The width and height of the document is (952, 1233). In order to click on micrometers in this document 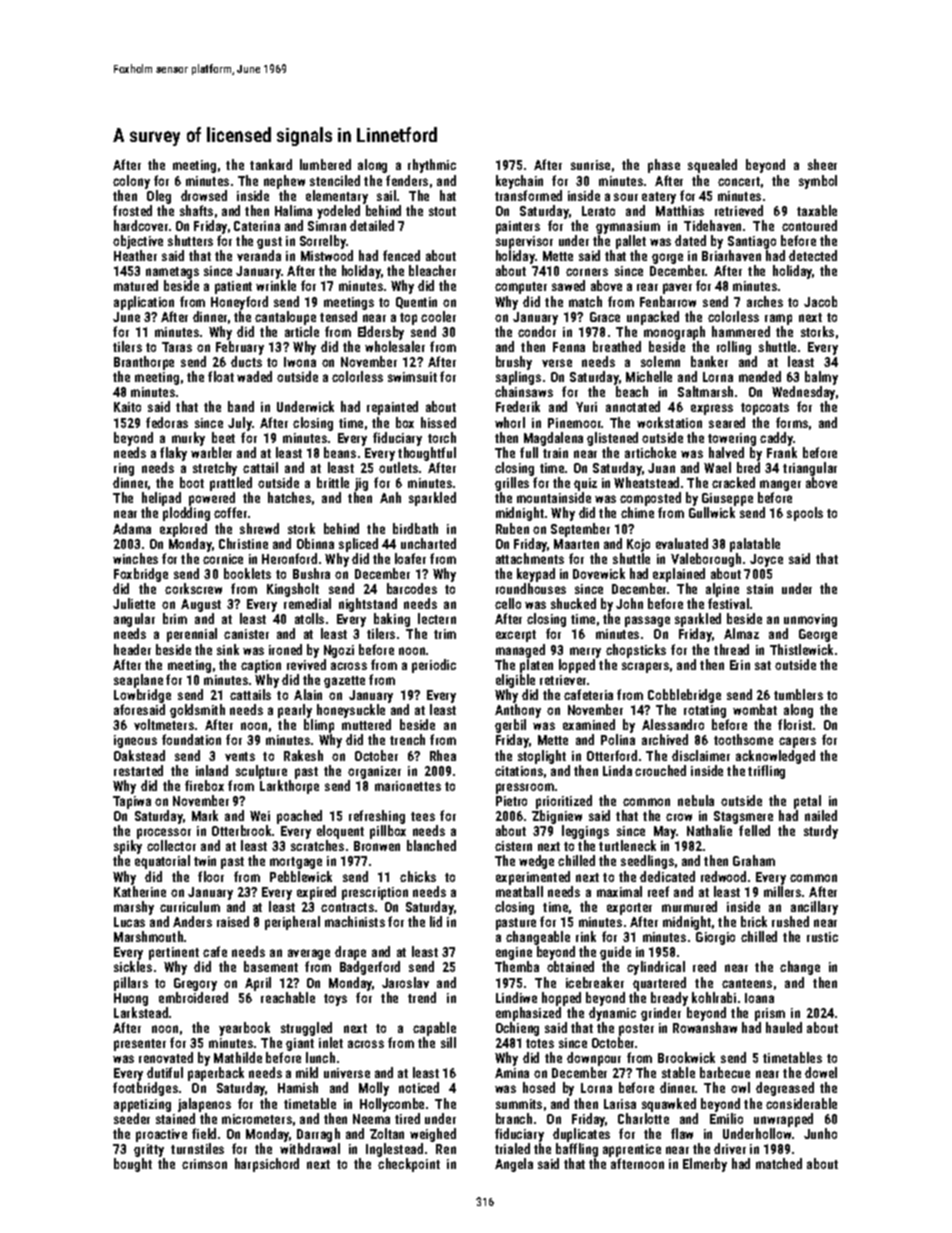, I will do `click(257, 1119)`.
